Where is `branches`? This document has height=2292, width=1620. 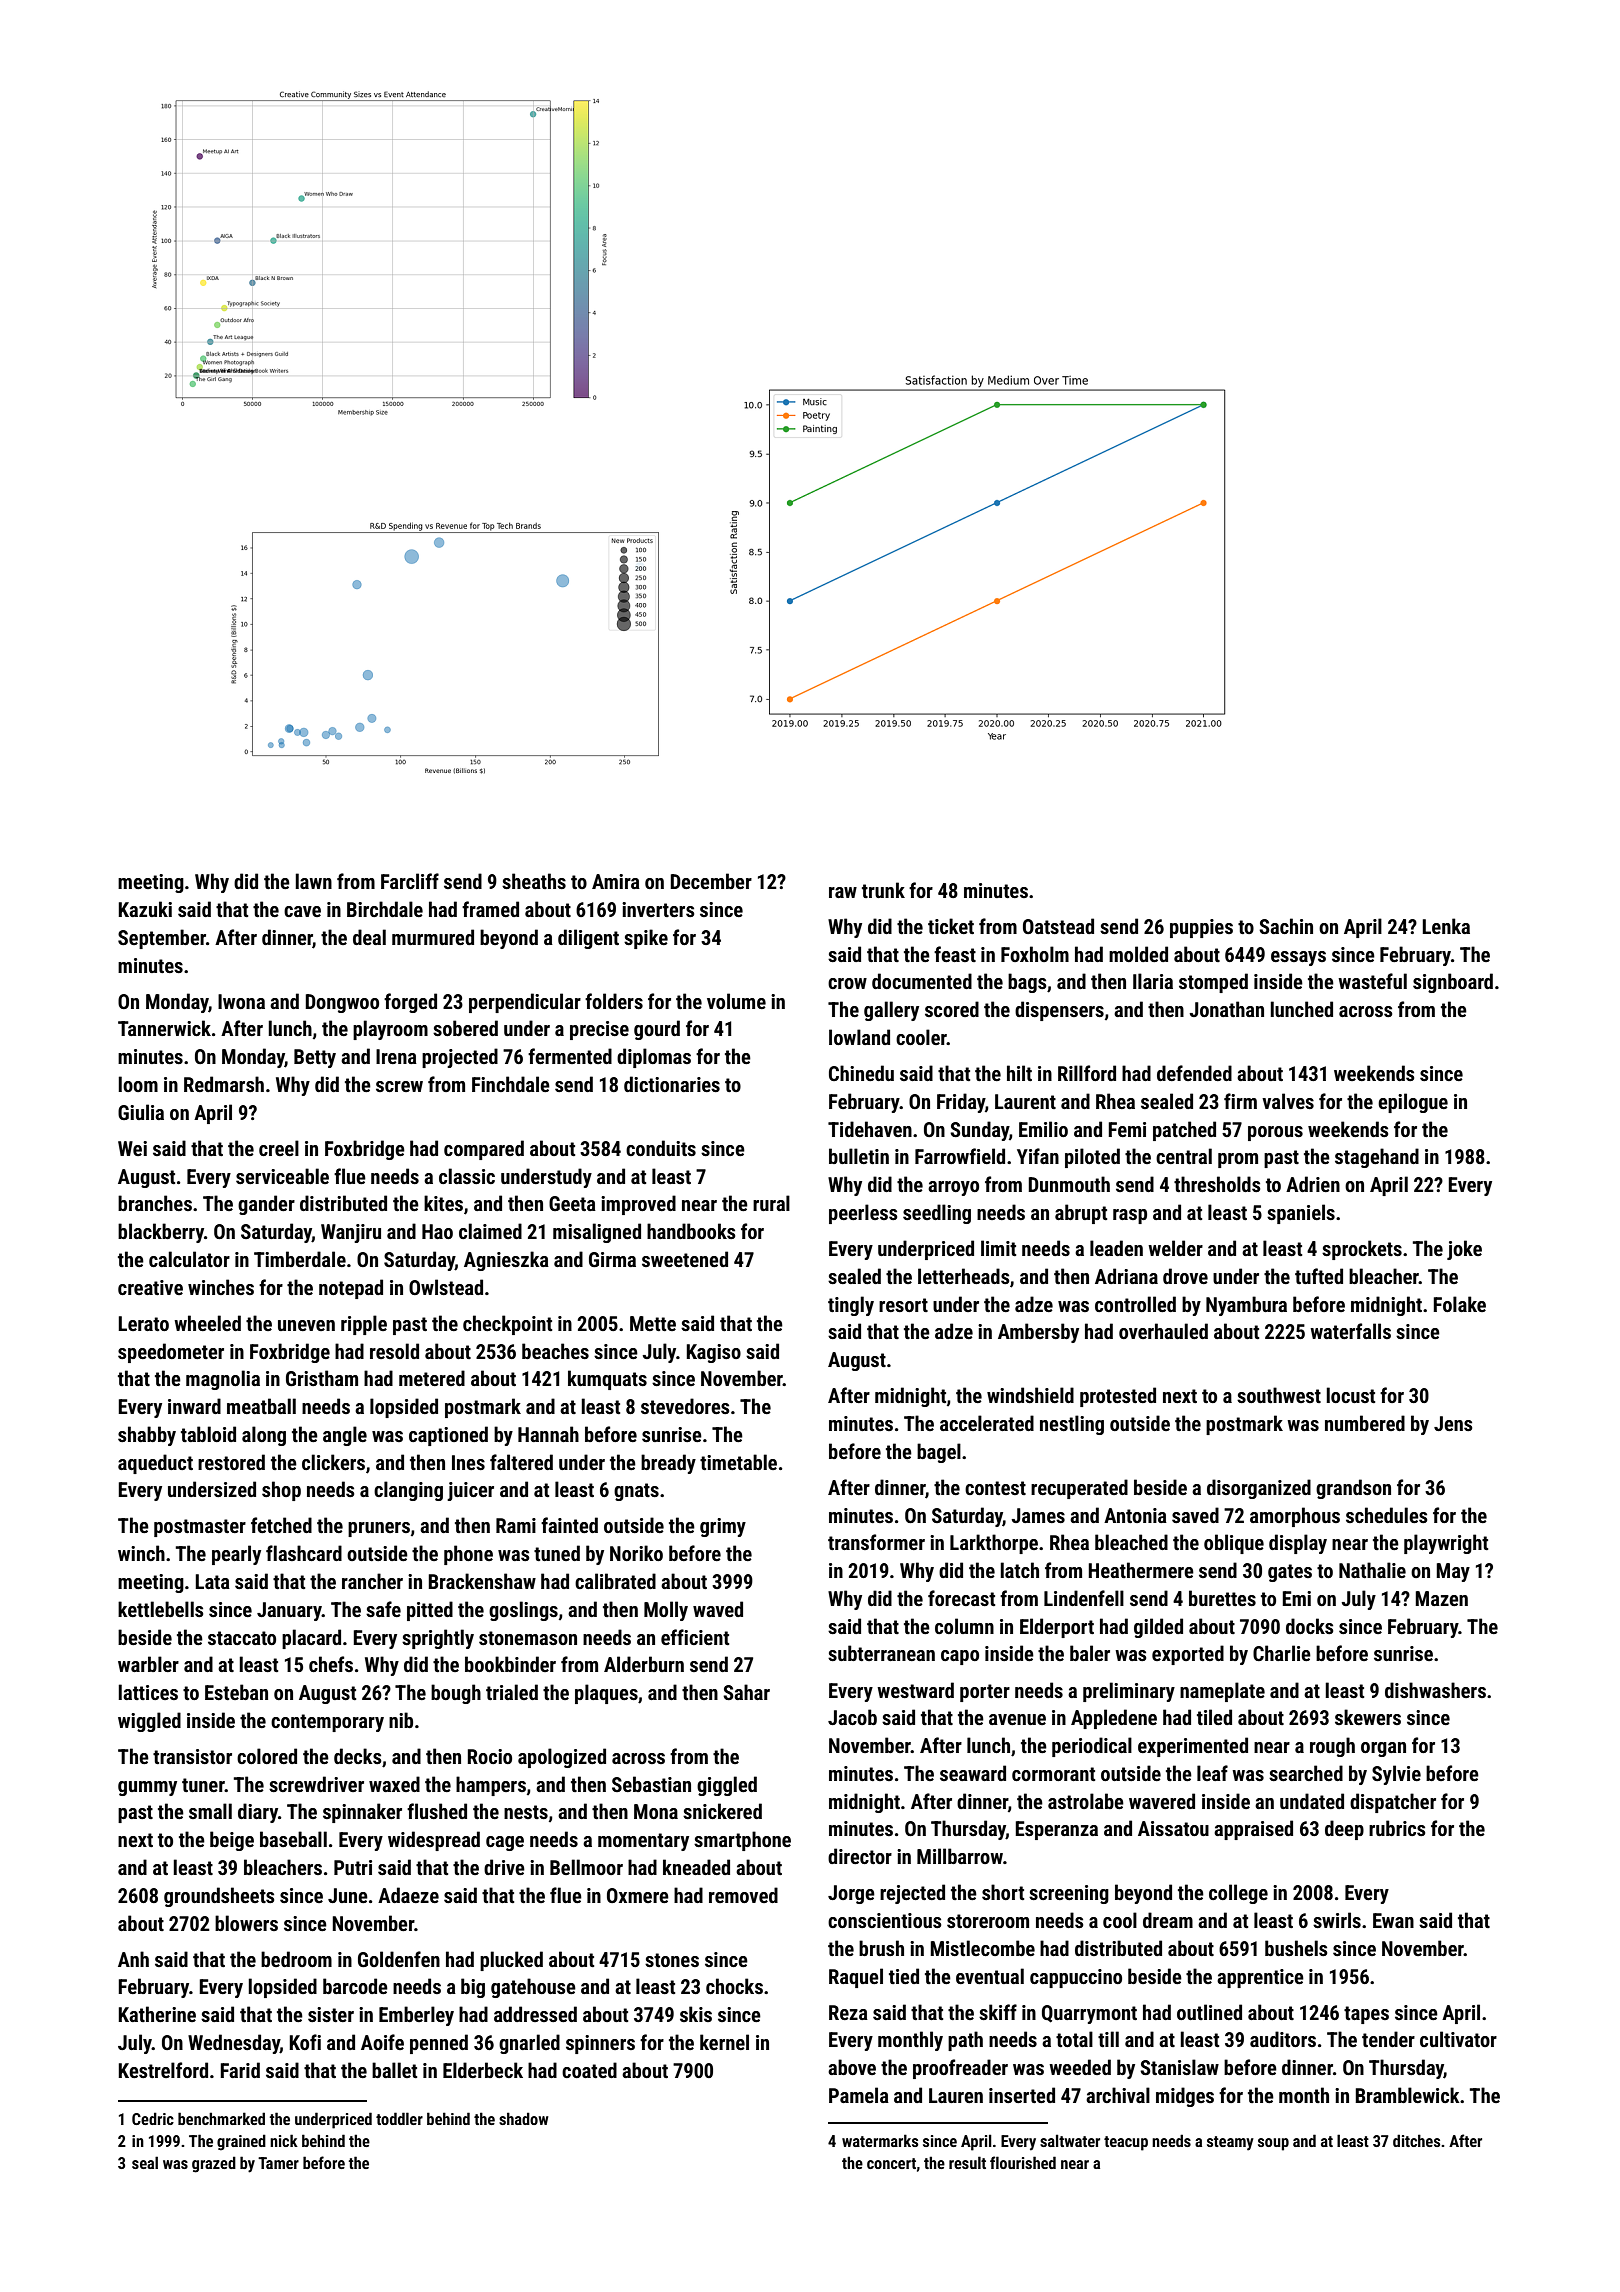
branches is located at coordinates (155, 1203).
